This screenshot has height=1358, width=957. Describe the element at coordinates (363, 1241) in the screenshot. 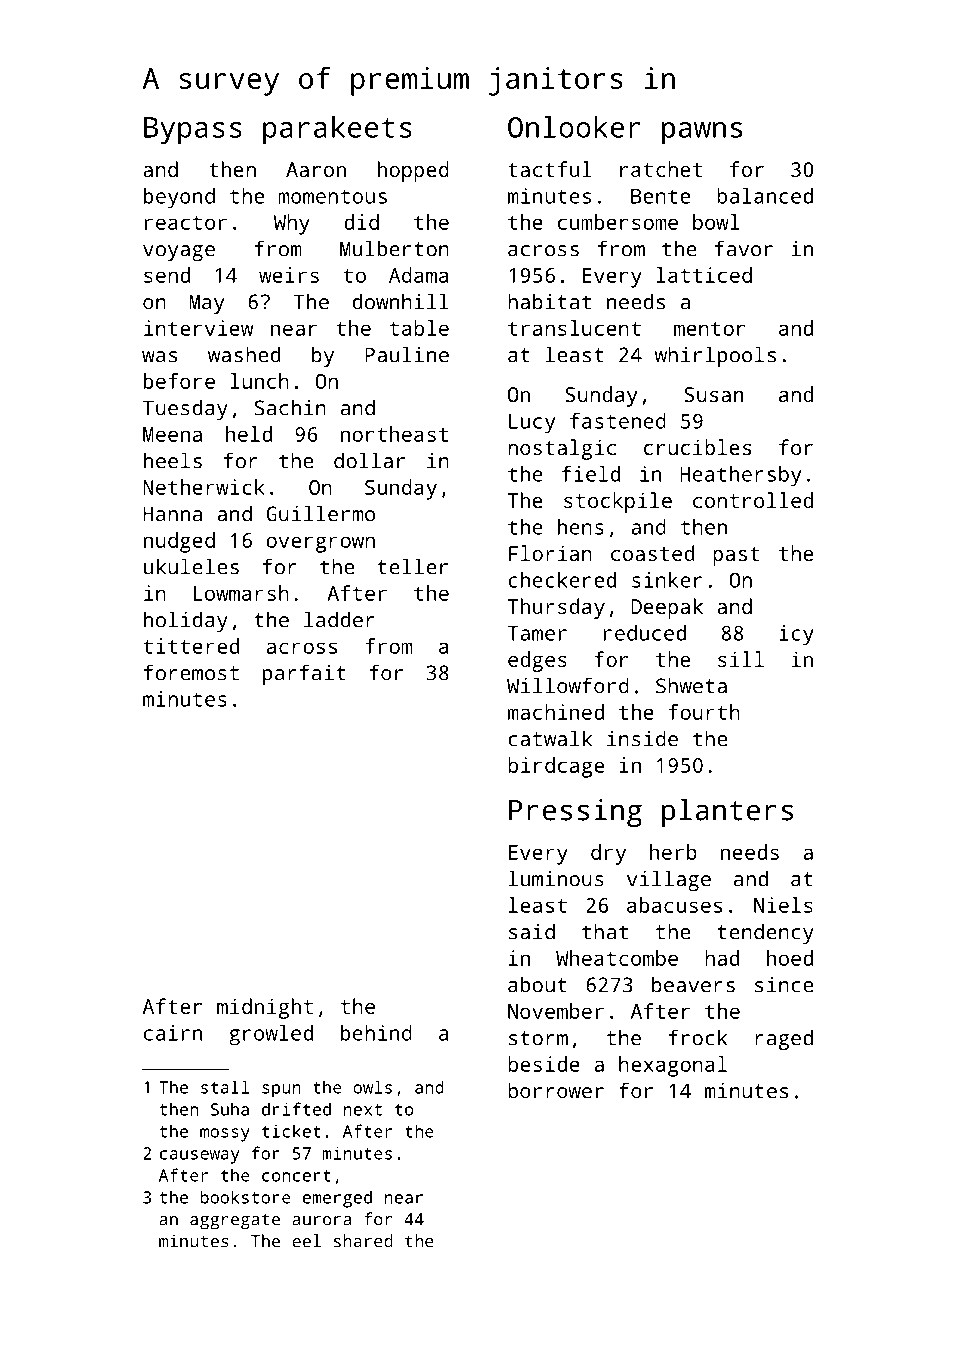

I see `shared` at that location.
